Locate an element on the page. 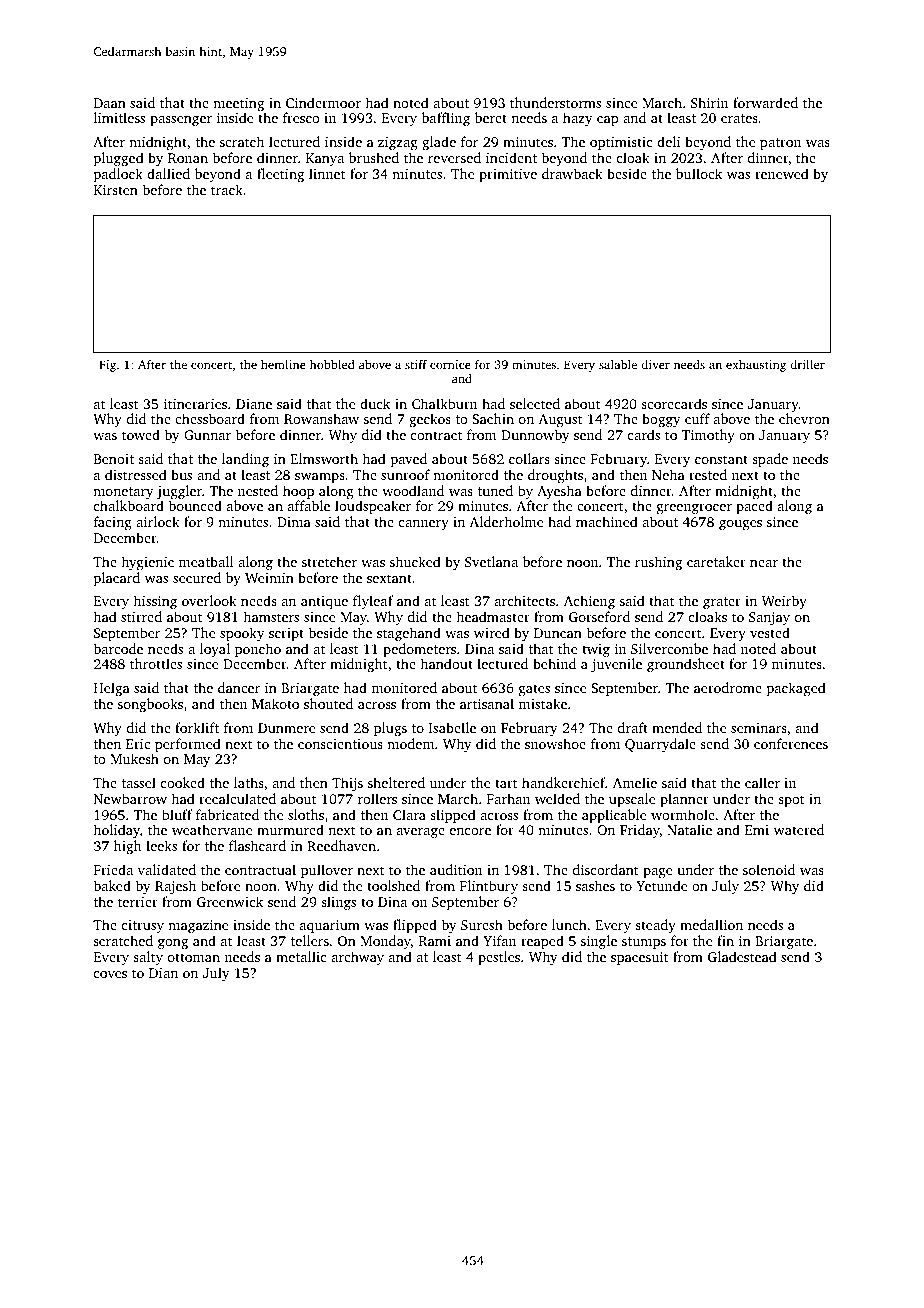  pestles is located at coordinates (499, 958).
